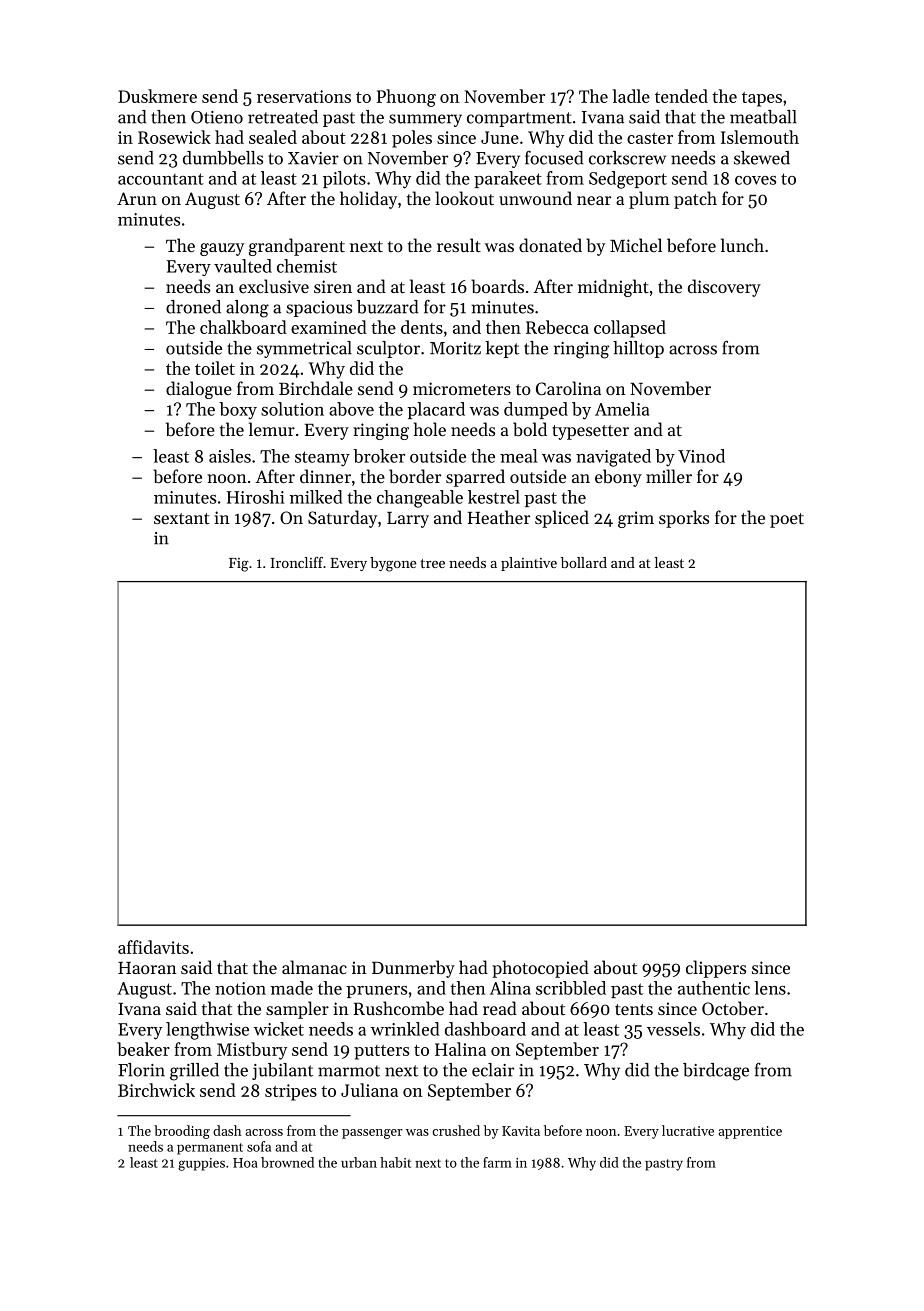 The width and height of the page is (924, 1311). I want to click on lens, so click(770, 988).
